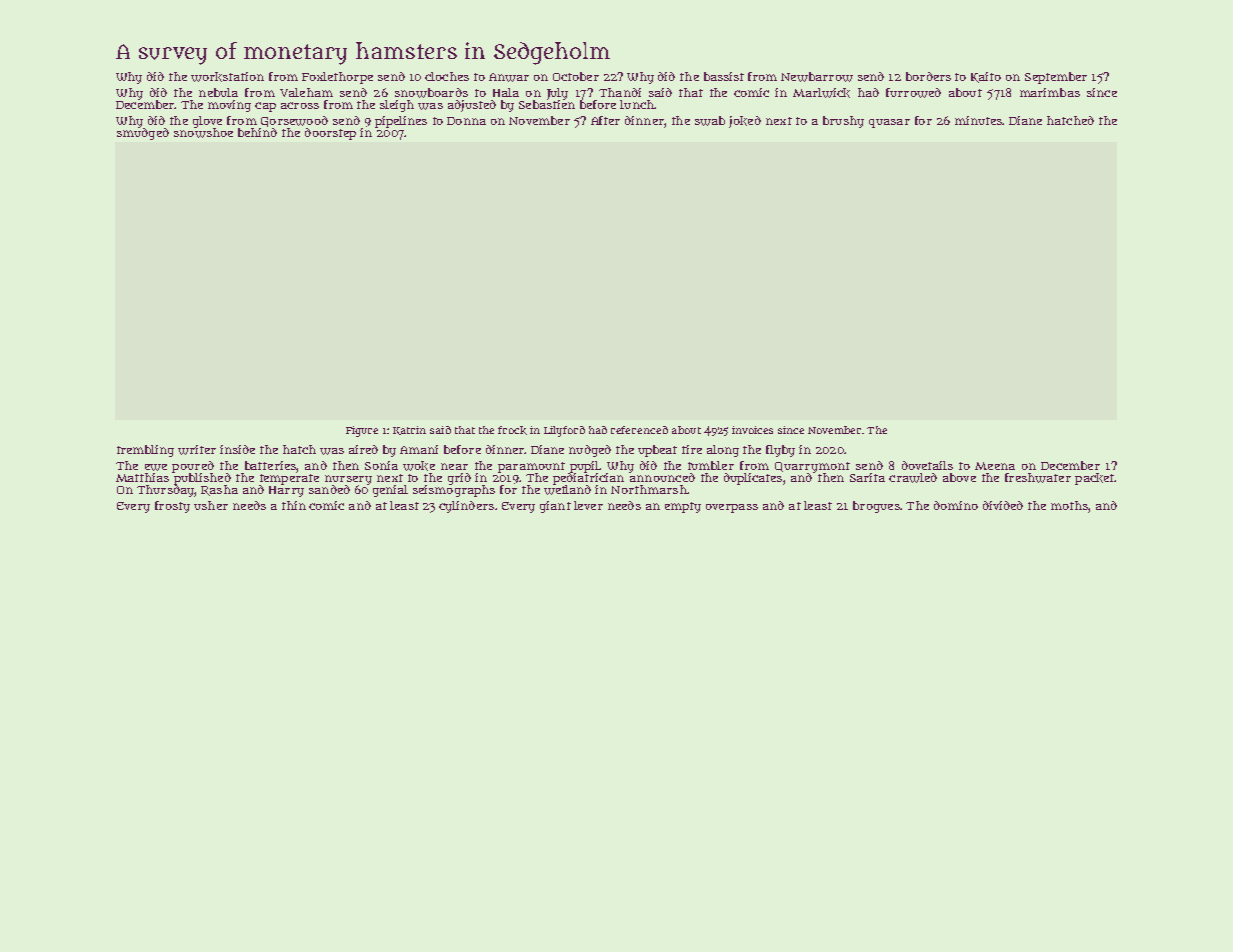 Image resolution: width=1233 pixels, height=952 pixels. I want to click on invoices, so click(752, 430).
